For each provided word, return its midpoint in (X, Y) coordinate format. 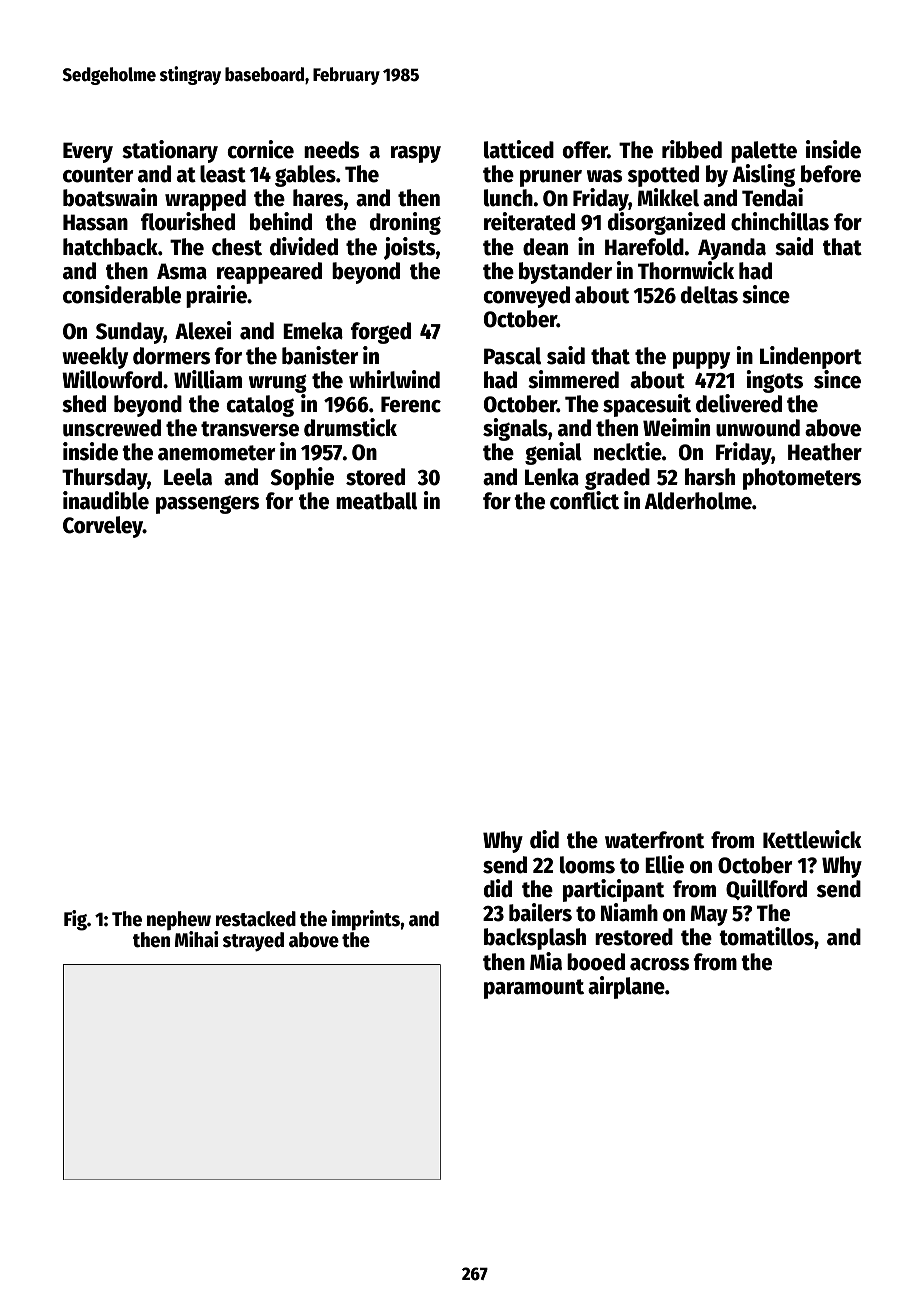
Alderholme (698, 501)
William (208, 379)
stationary (170, 151)
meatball (376, 501)
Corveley (103, 527)
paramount (534, 989)
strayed (253, 942)
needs (331, 150)
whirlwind (394, 379)
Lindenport (811, 357)
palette (764, 152)
